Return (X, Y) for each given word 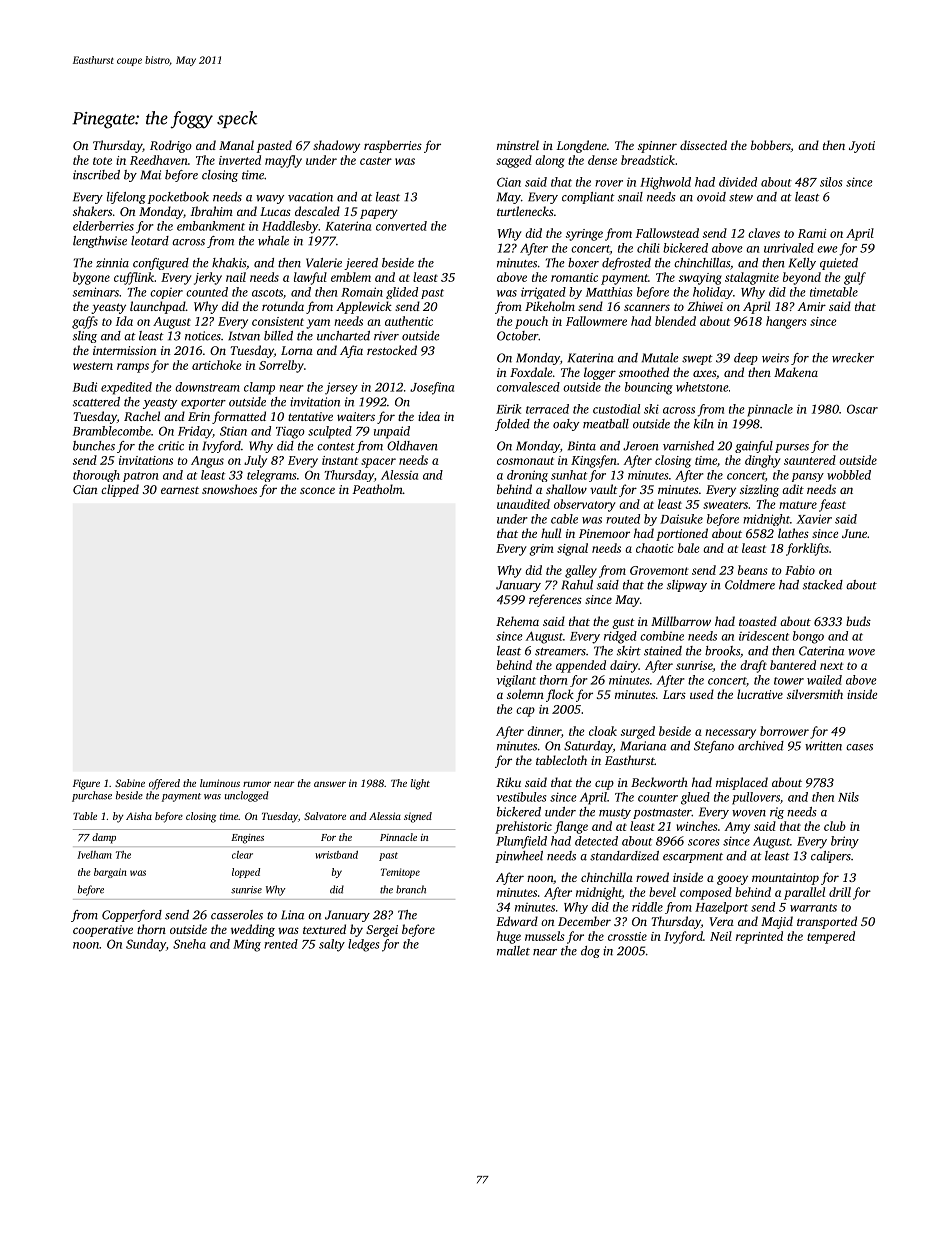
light (420, 784)
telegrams (271, 476)
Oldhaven (412, 446)
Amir (812, 306)
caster (376, 161)
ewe (827, 249)
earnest (180, 490)
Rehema (517, 621)
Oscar (862, 409)
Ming (247, 945)
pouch (531, 322)
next (832, 666)
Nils (848, 797)
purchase (92, 796)
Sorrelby (281, 366)
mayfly (283, 161)
